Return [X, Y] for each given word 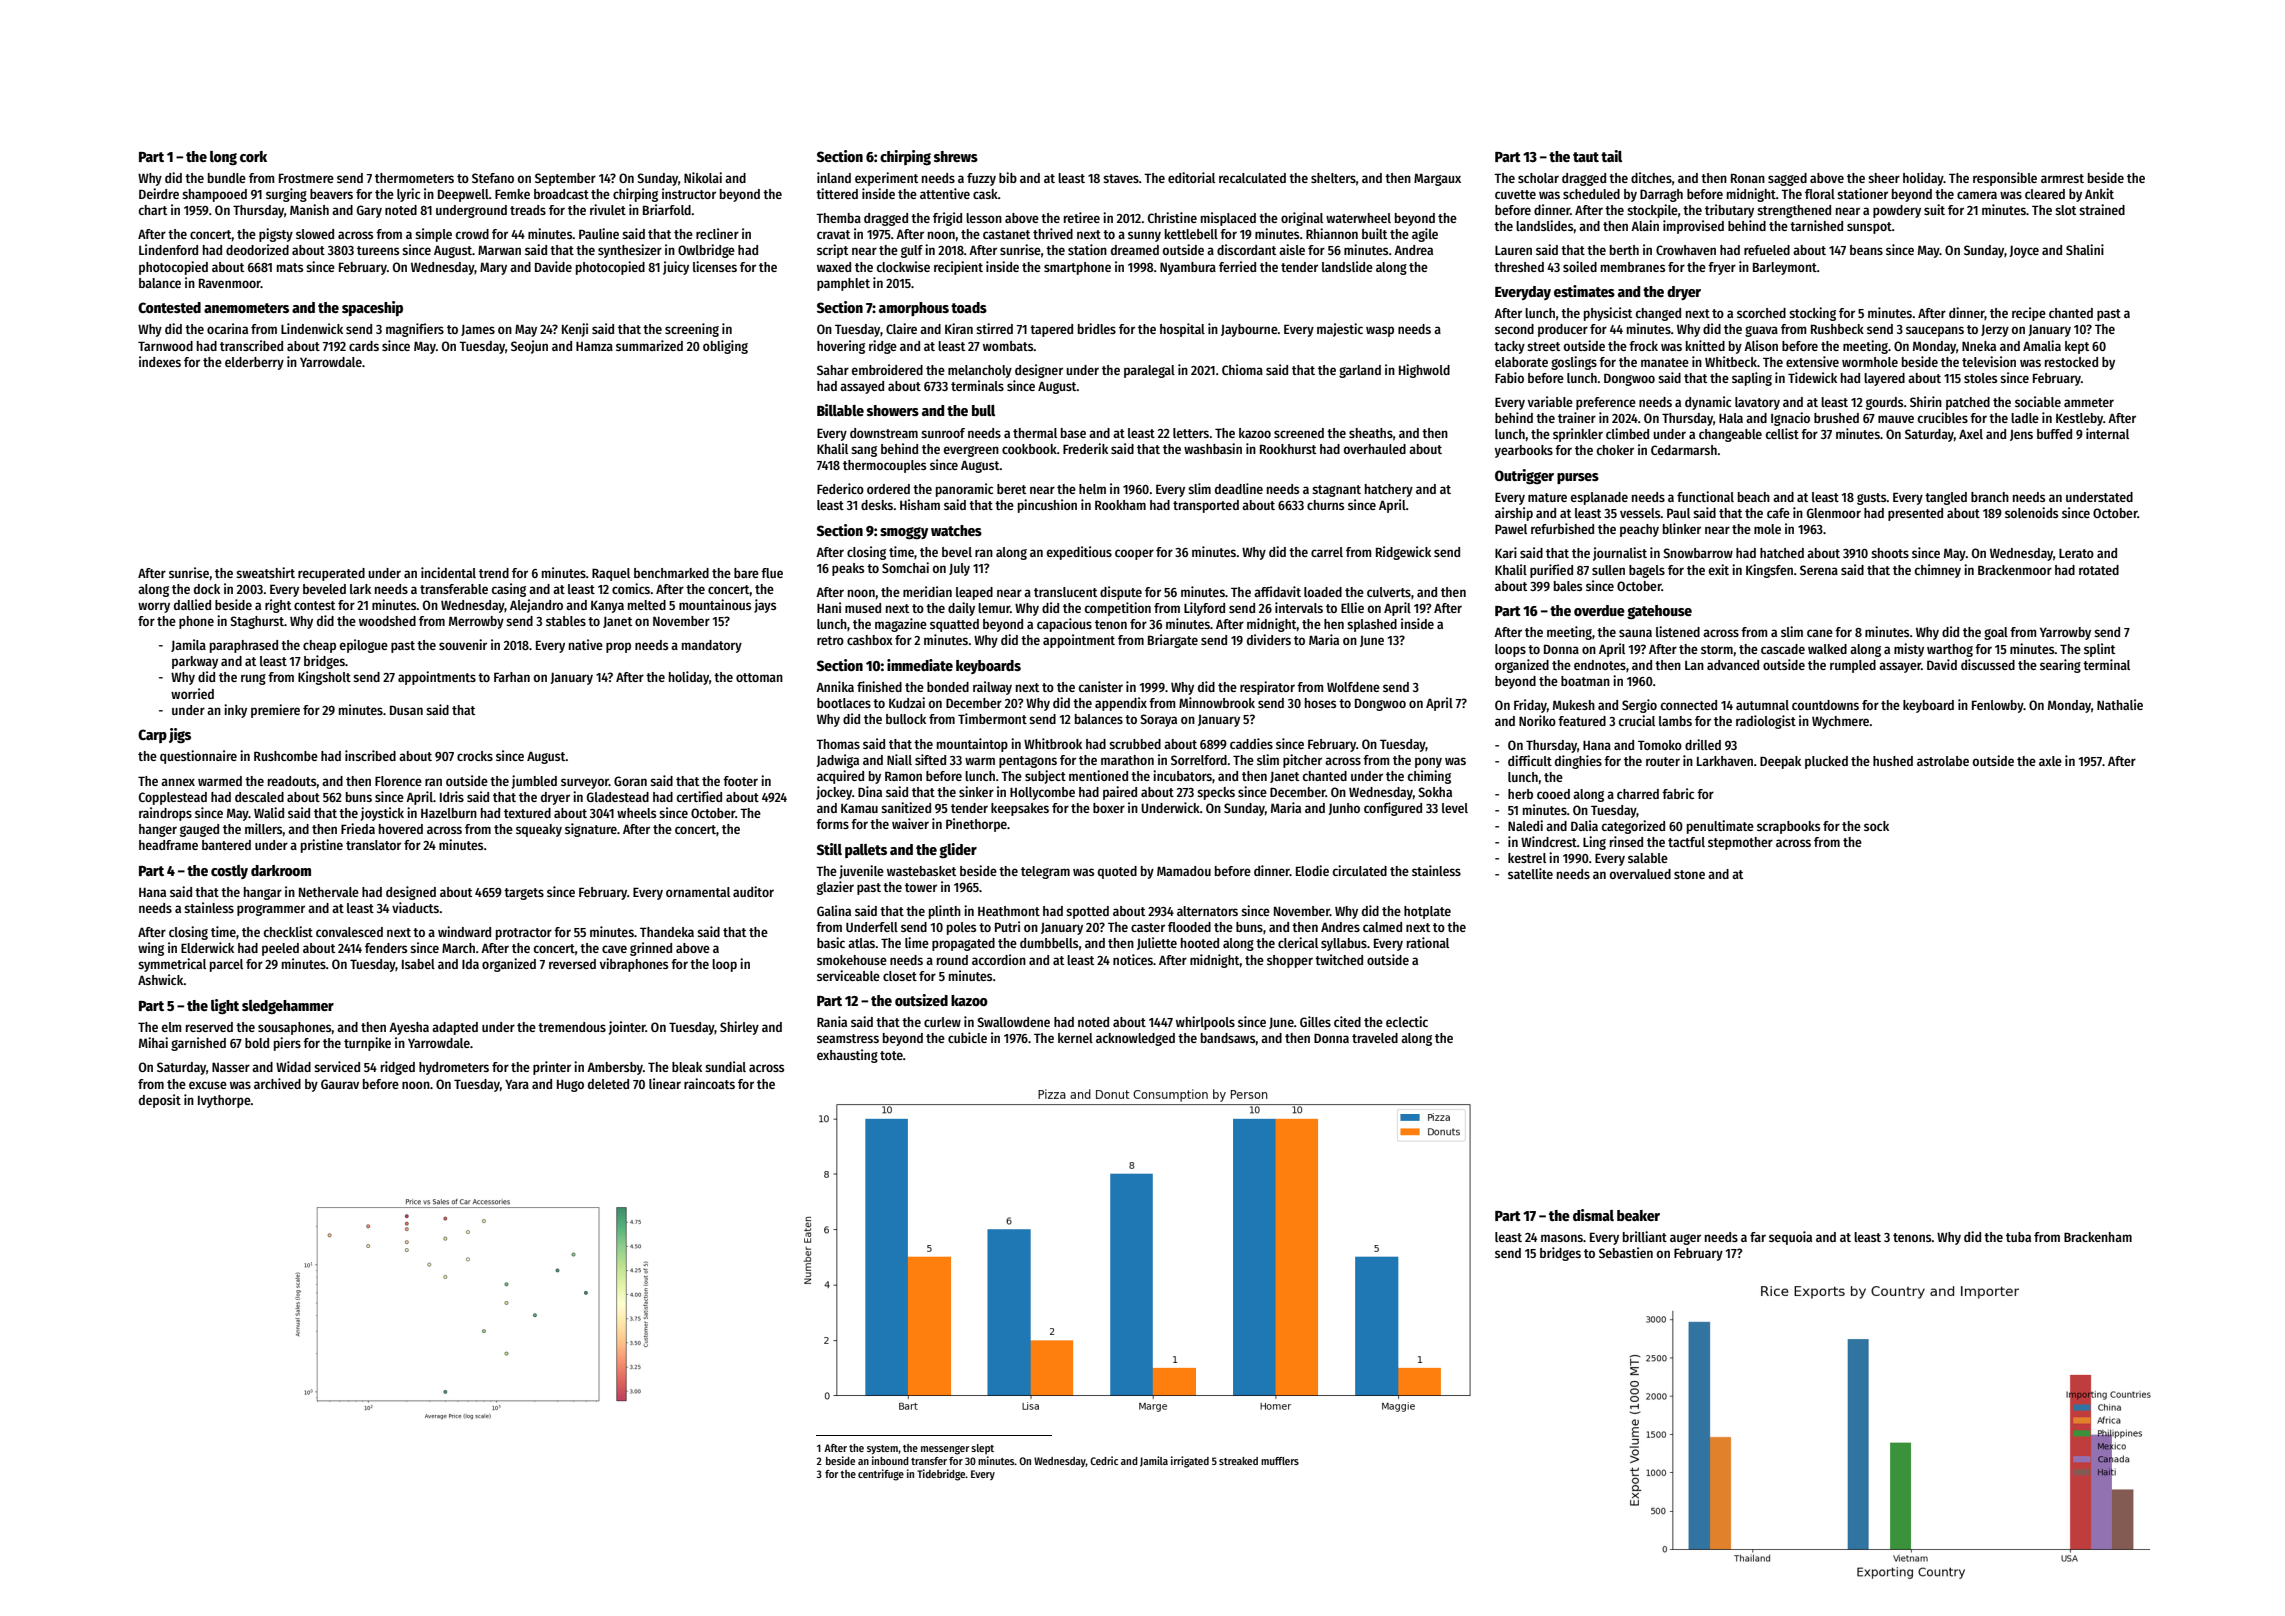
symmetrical [172, 965]
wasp [1380, 331]
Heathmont [1009, 911]
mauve [1896, 419]
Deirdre [159, 193]
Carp [152, 736]
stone [1689, 874]
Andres [1340, 927]
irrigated [1190, 1462]
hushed [1893, 761]
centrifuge [881, 1475]
